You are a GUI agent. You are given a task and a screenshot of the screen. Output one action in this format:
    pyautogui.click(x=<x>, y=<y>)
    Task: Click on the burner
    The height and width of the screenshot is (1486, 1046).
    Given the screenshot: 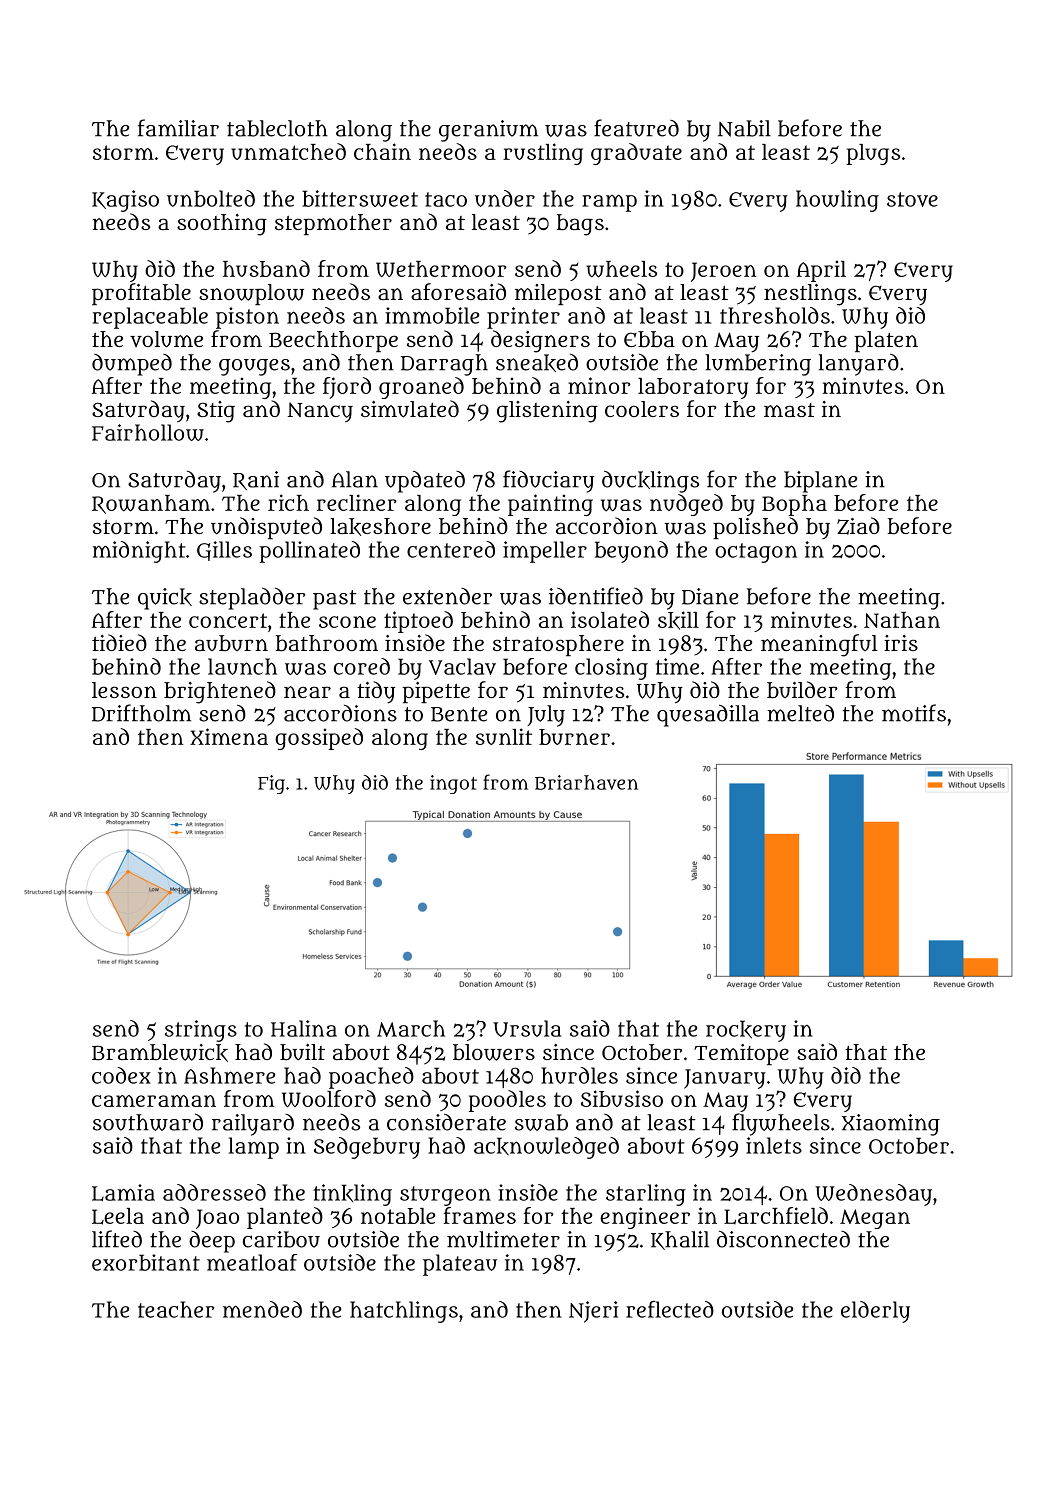 What is the action you would take?
    pyautogui.click(x=574, y=737)
